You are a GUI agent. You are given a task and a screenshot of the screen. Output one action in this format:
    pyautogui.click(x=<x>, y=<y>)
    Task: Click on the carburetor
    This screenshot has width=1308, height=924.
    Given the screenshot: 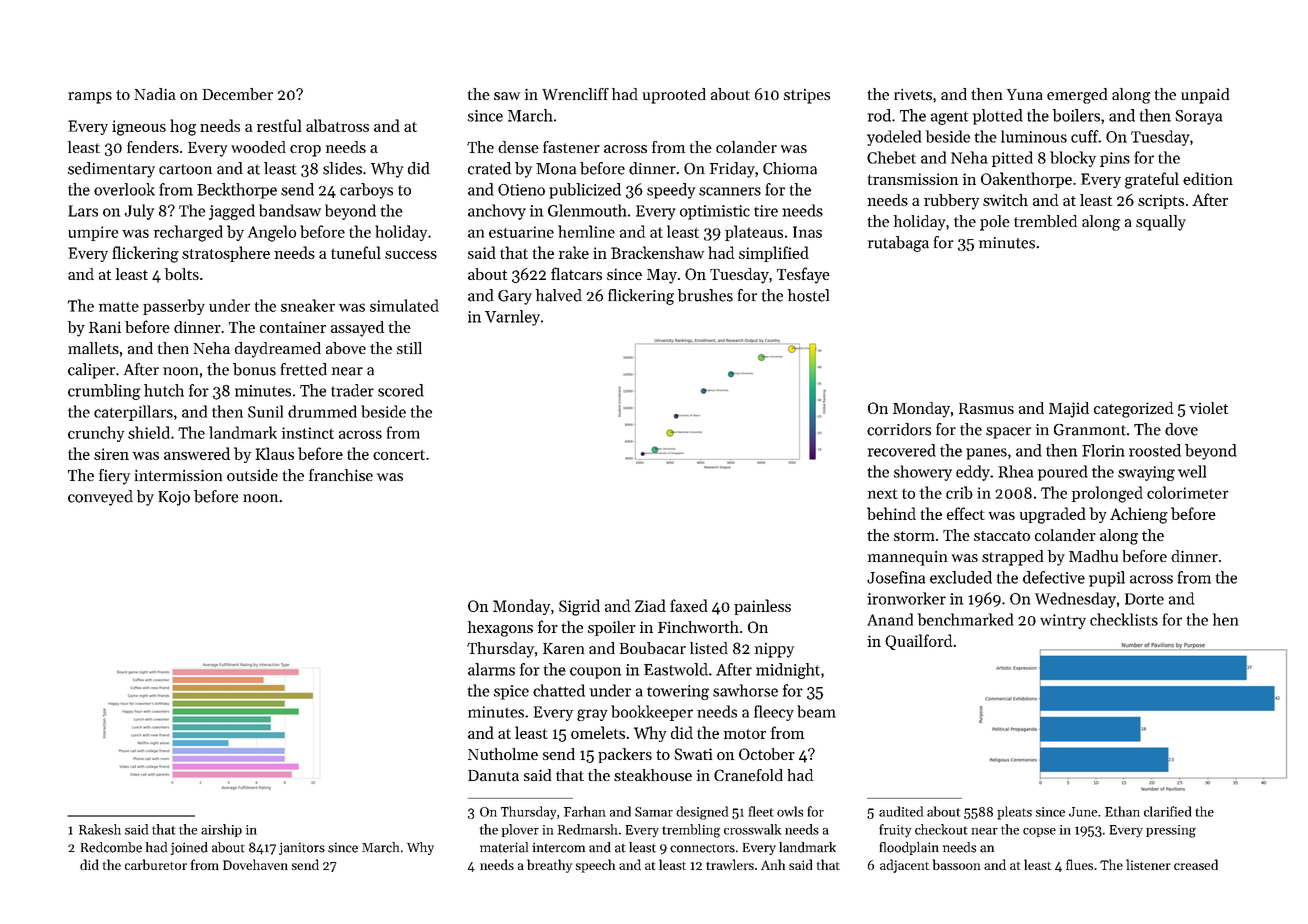 What is the action you would take?
    pyautogui.click(x=156, y=864)
